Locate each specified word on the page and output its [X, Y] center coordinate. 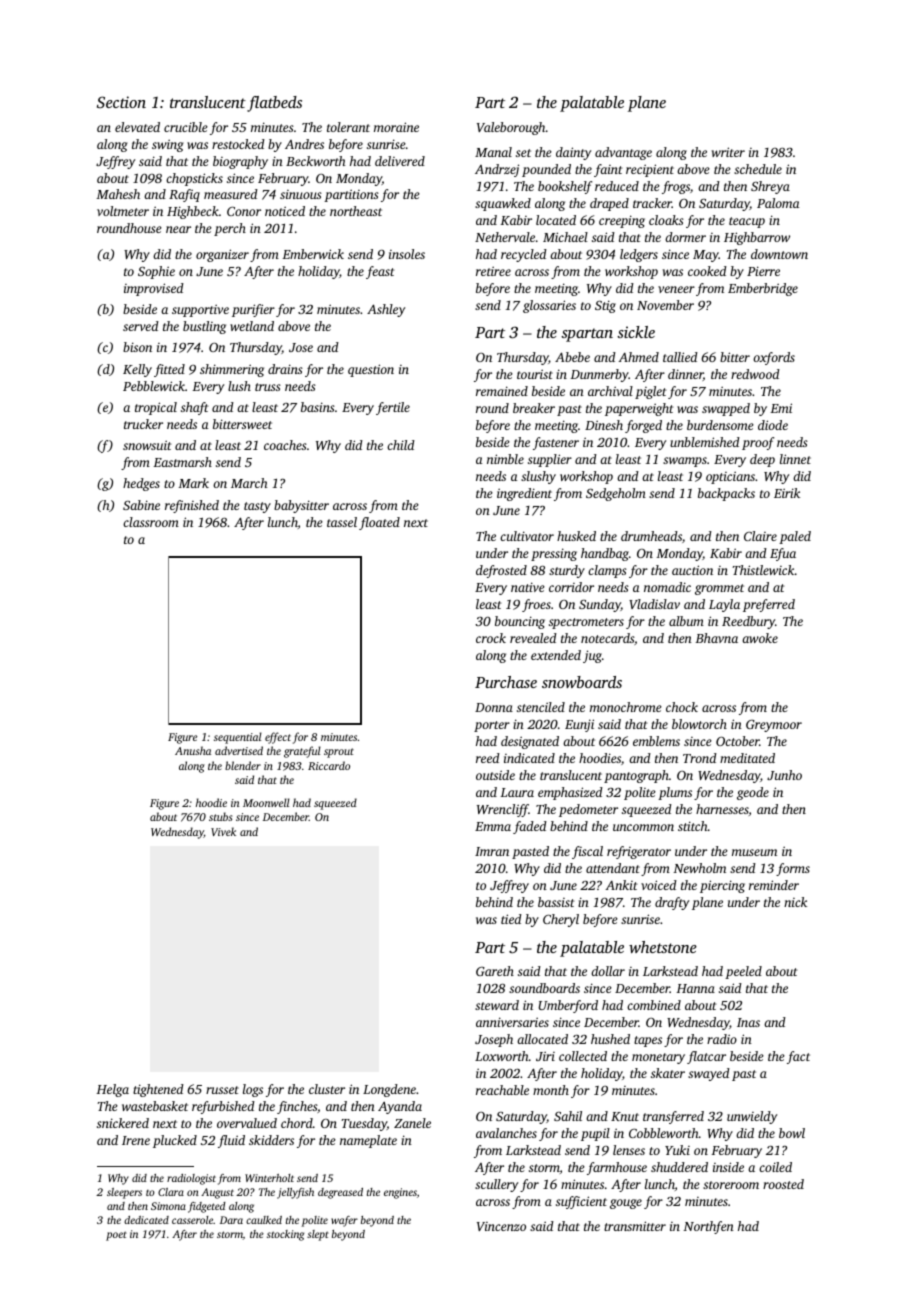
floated [379, 523]
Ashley [386, 310]
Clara [171, 1192]
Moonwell [266, 802]
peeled [743, 972]
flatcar [706, 1057]
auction [692, 570]
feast [380, 272]
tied [511, 919]
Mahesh [118, 194]
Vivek [223, 831]
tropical [156, 408]
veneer [676, 289]
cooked [707, 271]
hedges [141, 484]
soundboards [544, 988]
